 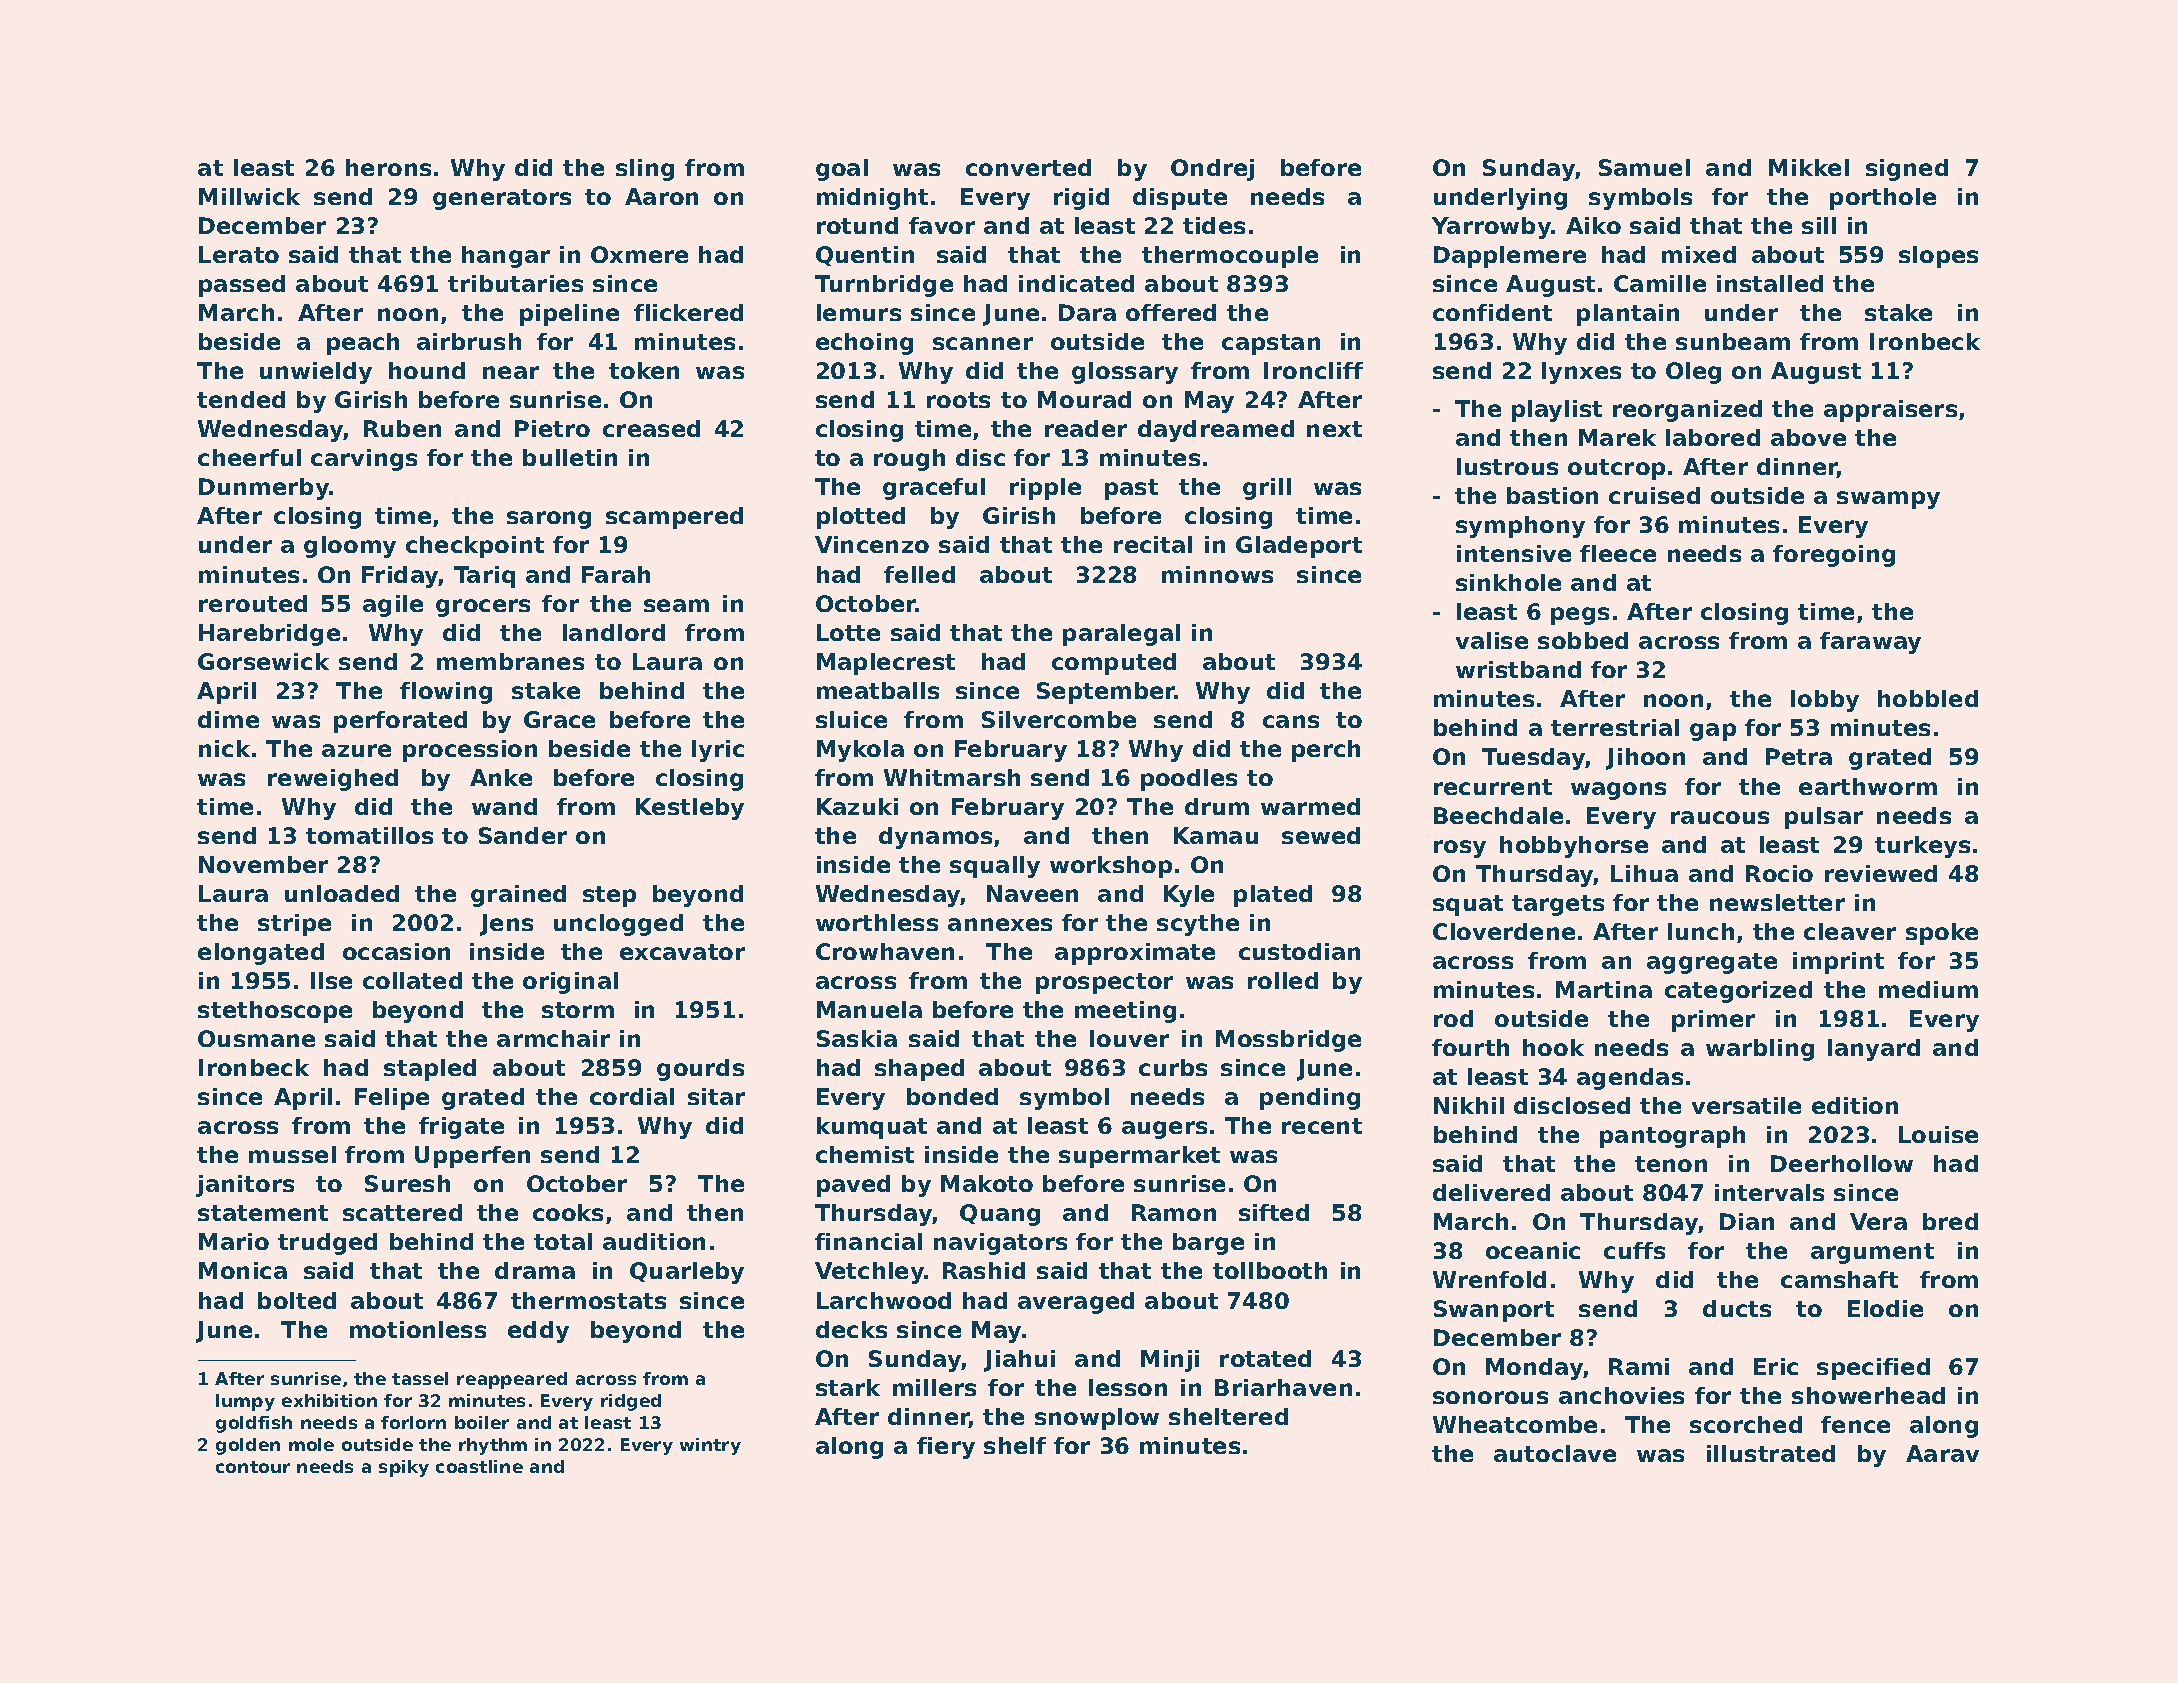 What do you see at coordinates (1028, 167) in the image?
I see `converted` at bounding box center [1028, 167].
